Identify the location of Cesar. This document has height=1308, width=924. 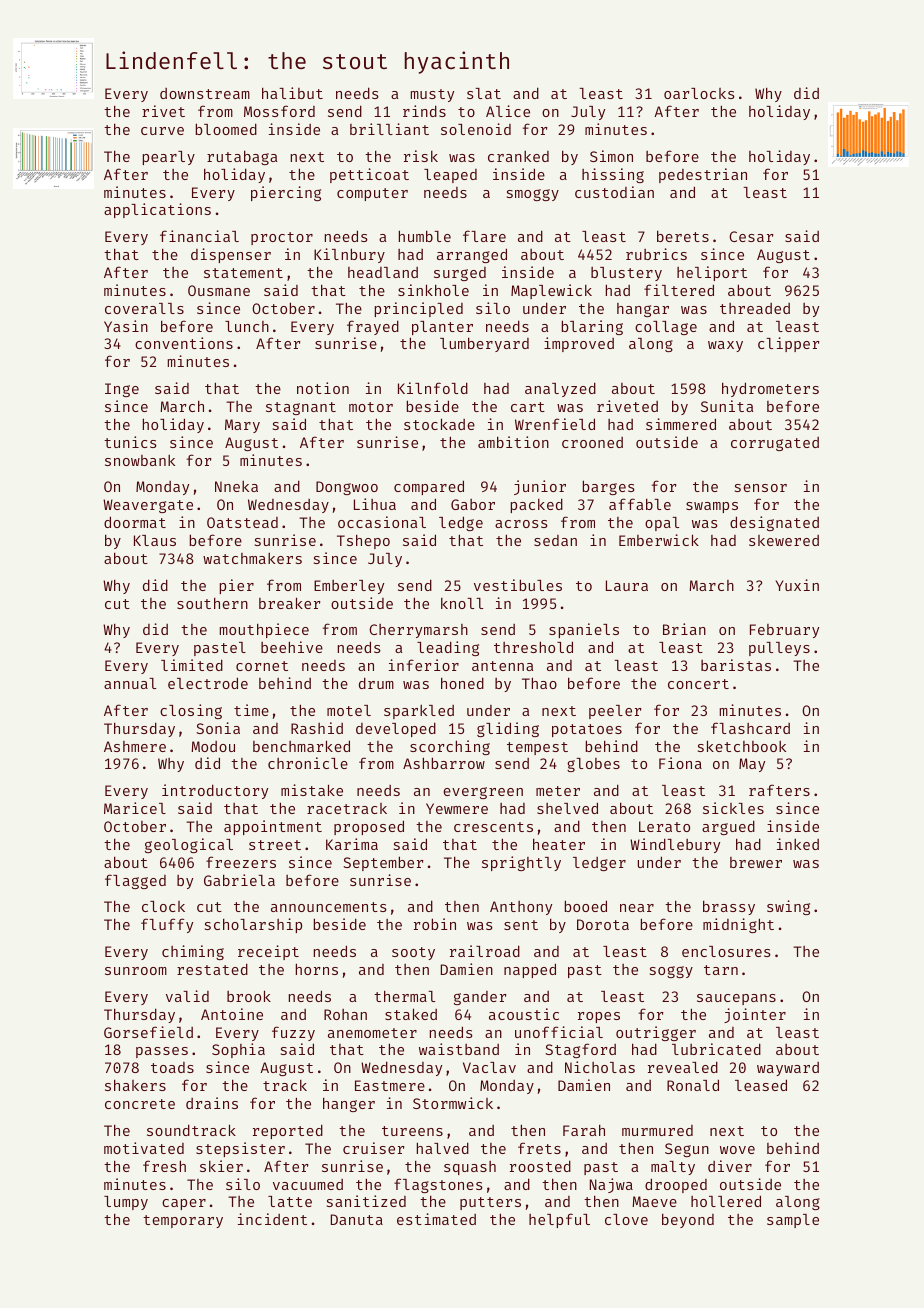
(751, 236).
